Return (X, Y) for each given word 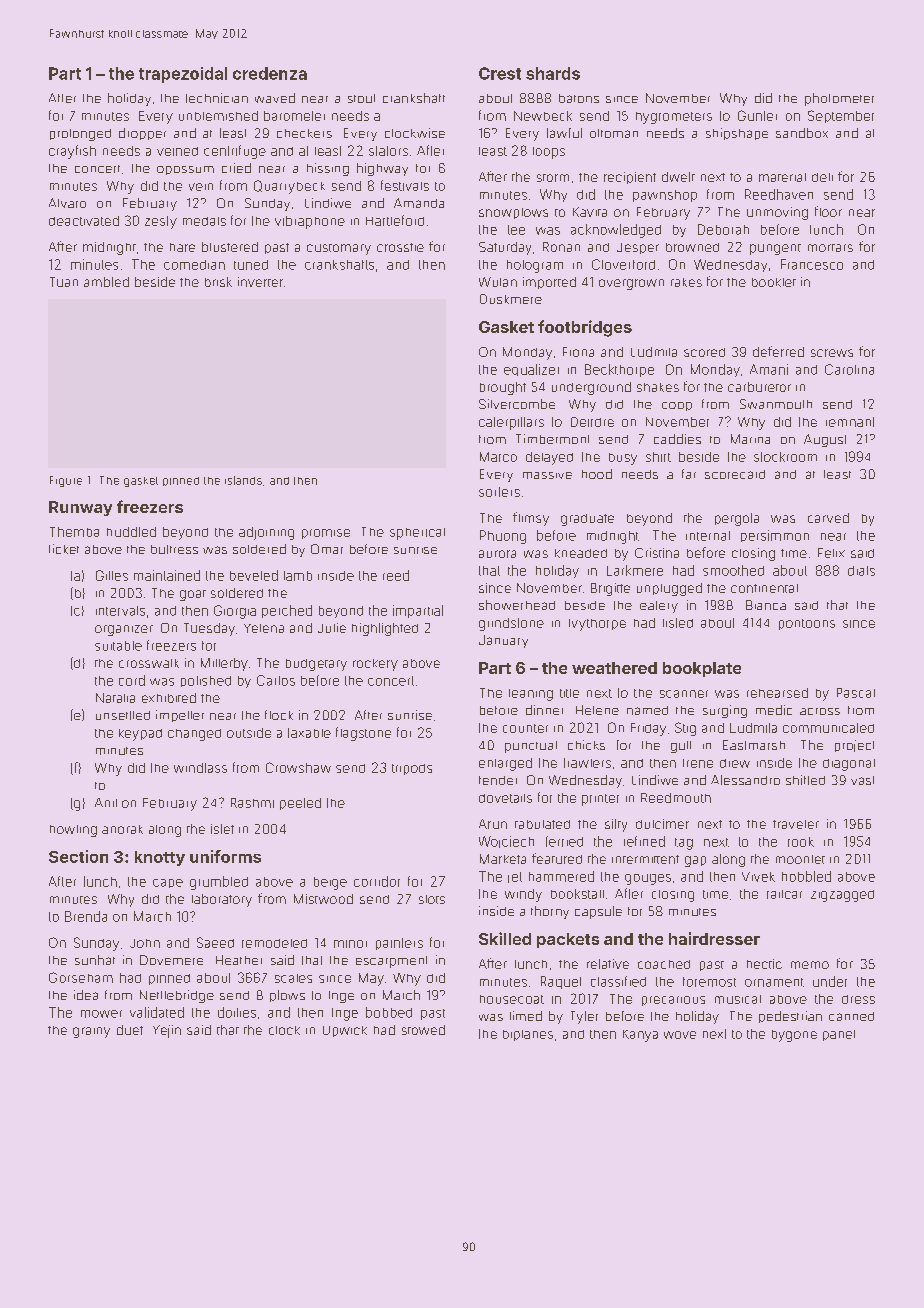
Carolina (849, 369)
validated (157, 1012)
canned (851, 1016)
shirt (658, 457)
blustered (230, 247)
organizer (124, 630)
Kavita (590, 212)
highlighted (385, 629)
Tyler (584, 1017)
